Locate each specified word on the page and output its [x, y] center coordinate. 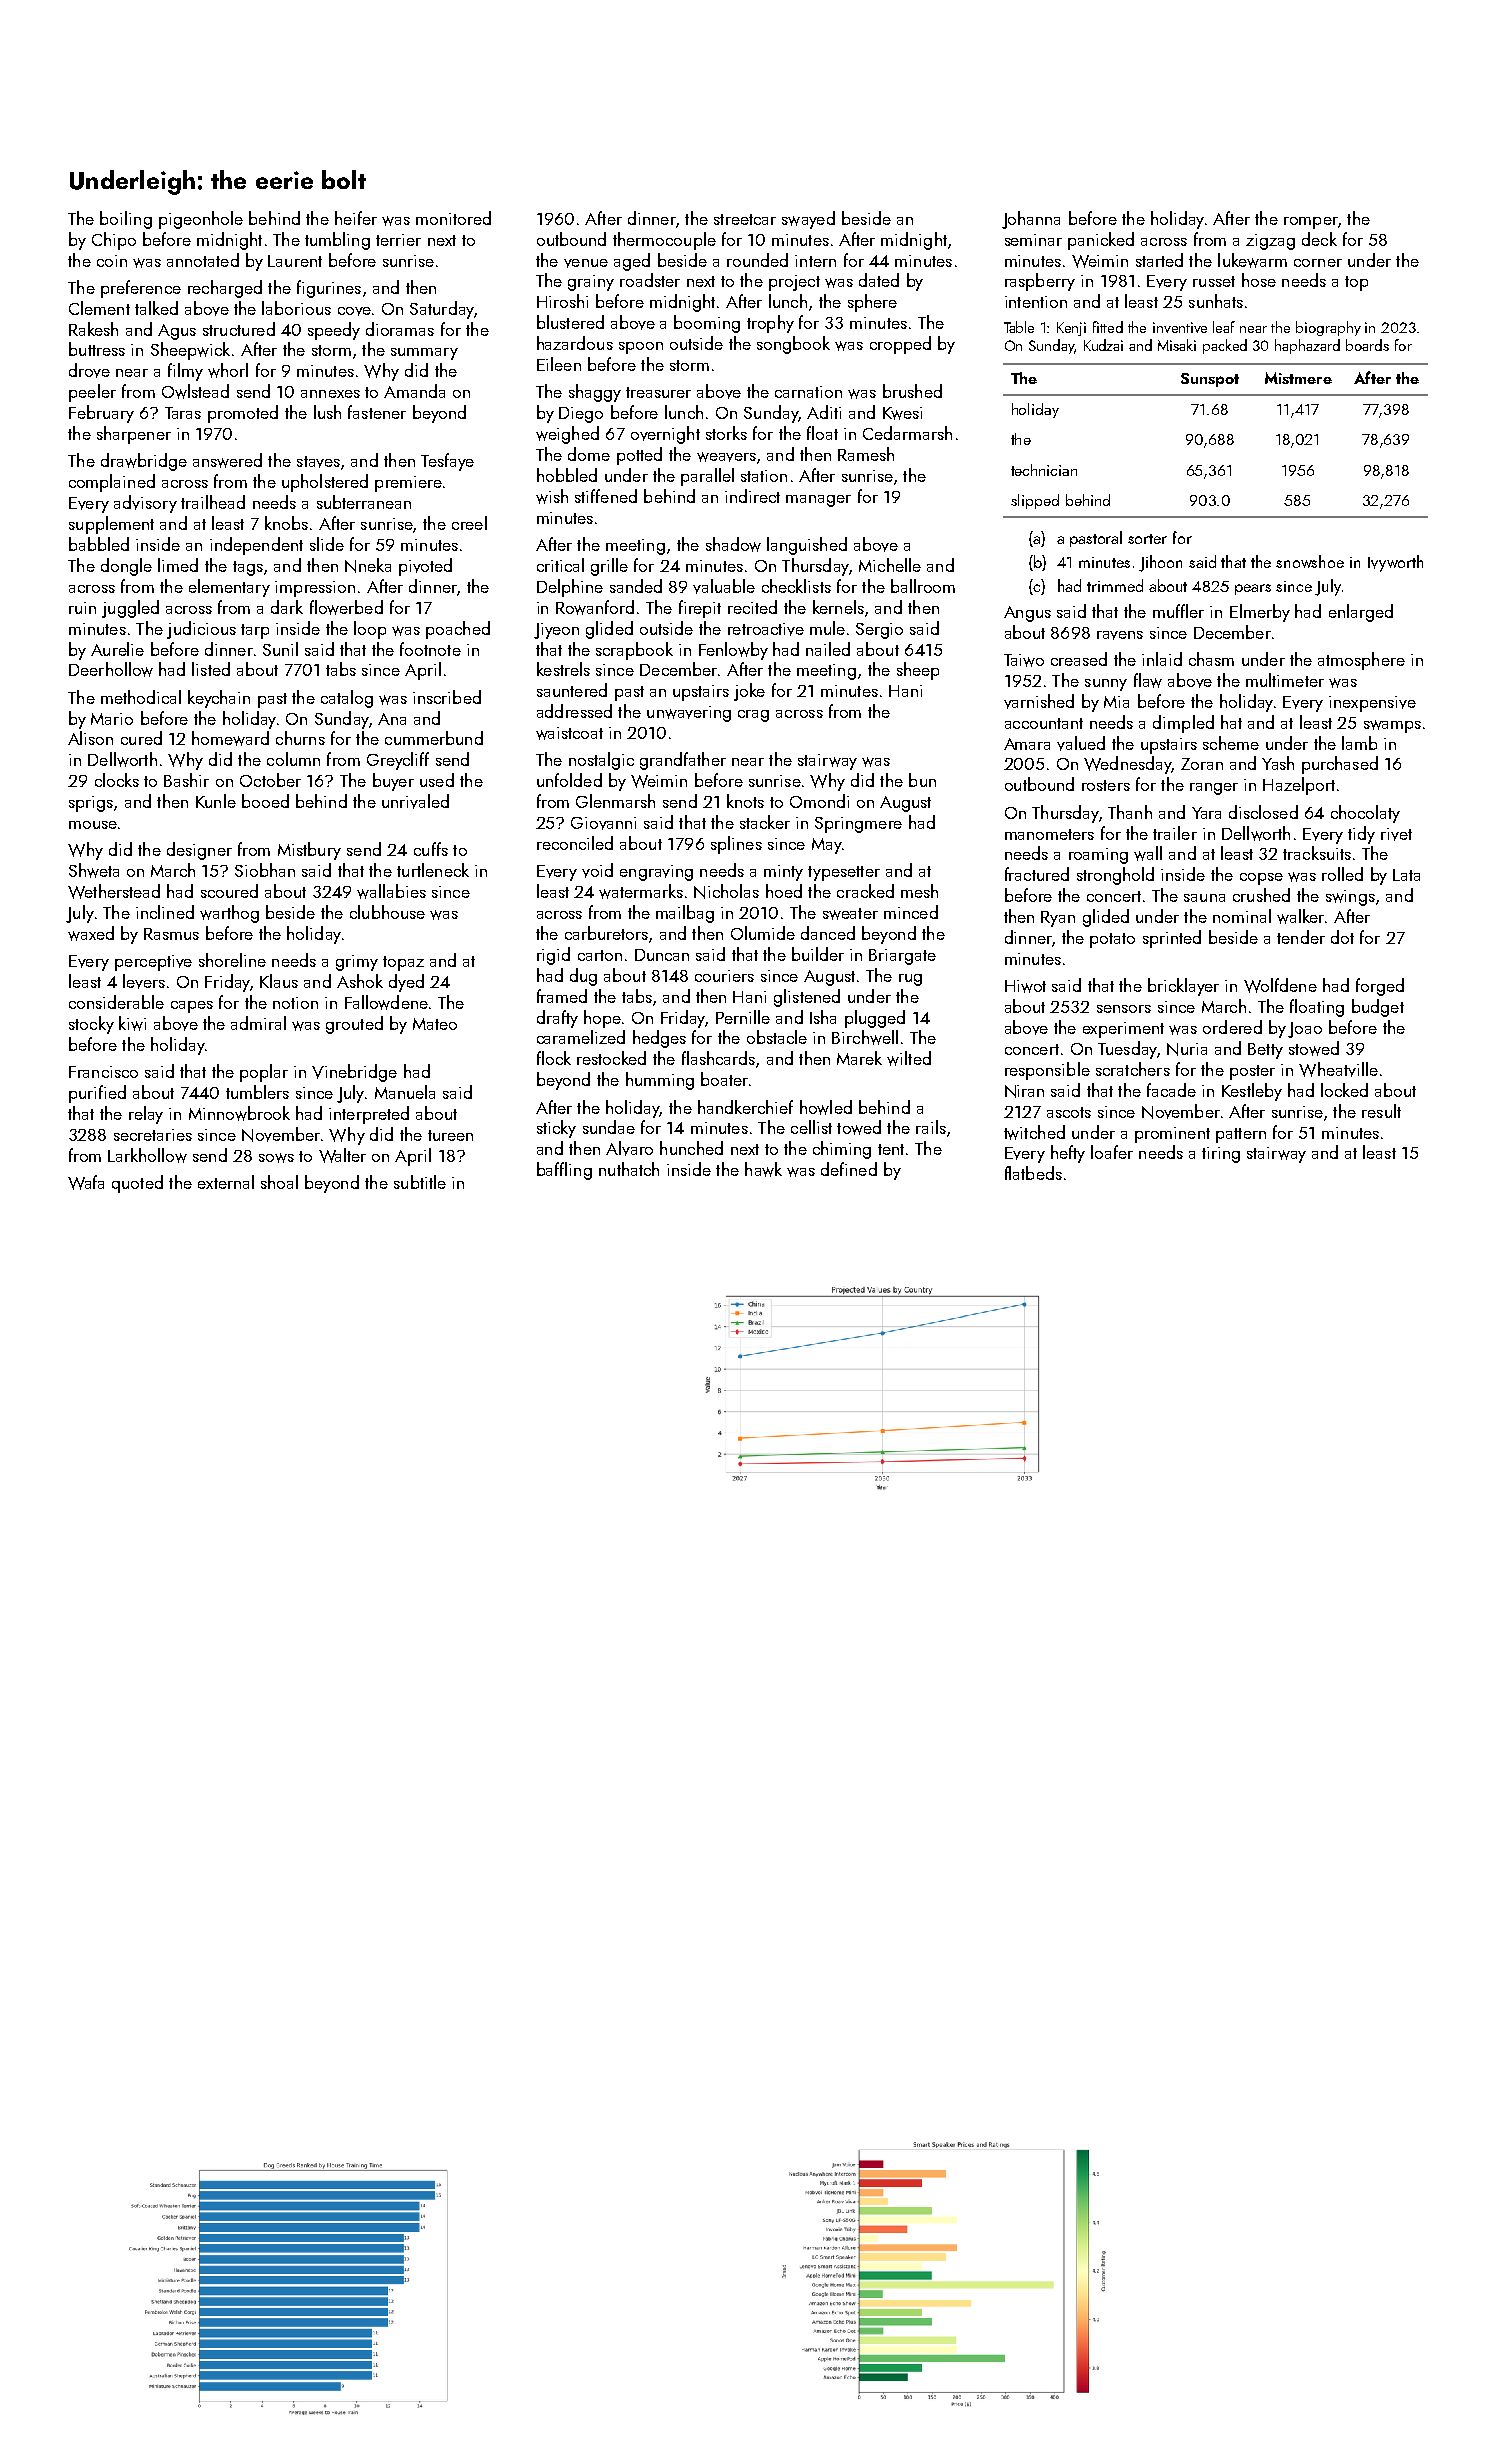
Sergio [879, 631]
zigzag [1270, 242]
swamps [1392, 726]
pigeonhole [201, 220]
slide [327, 544]
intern [815, 261]
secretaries [153, 1135]
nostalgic [601, 761]
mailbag [685, 914]
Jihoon [1160, 563]
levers [144, 981]
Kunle [216, 801]
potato [1112, 940]
